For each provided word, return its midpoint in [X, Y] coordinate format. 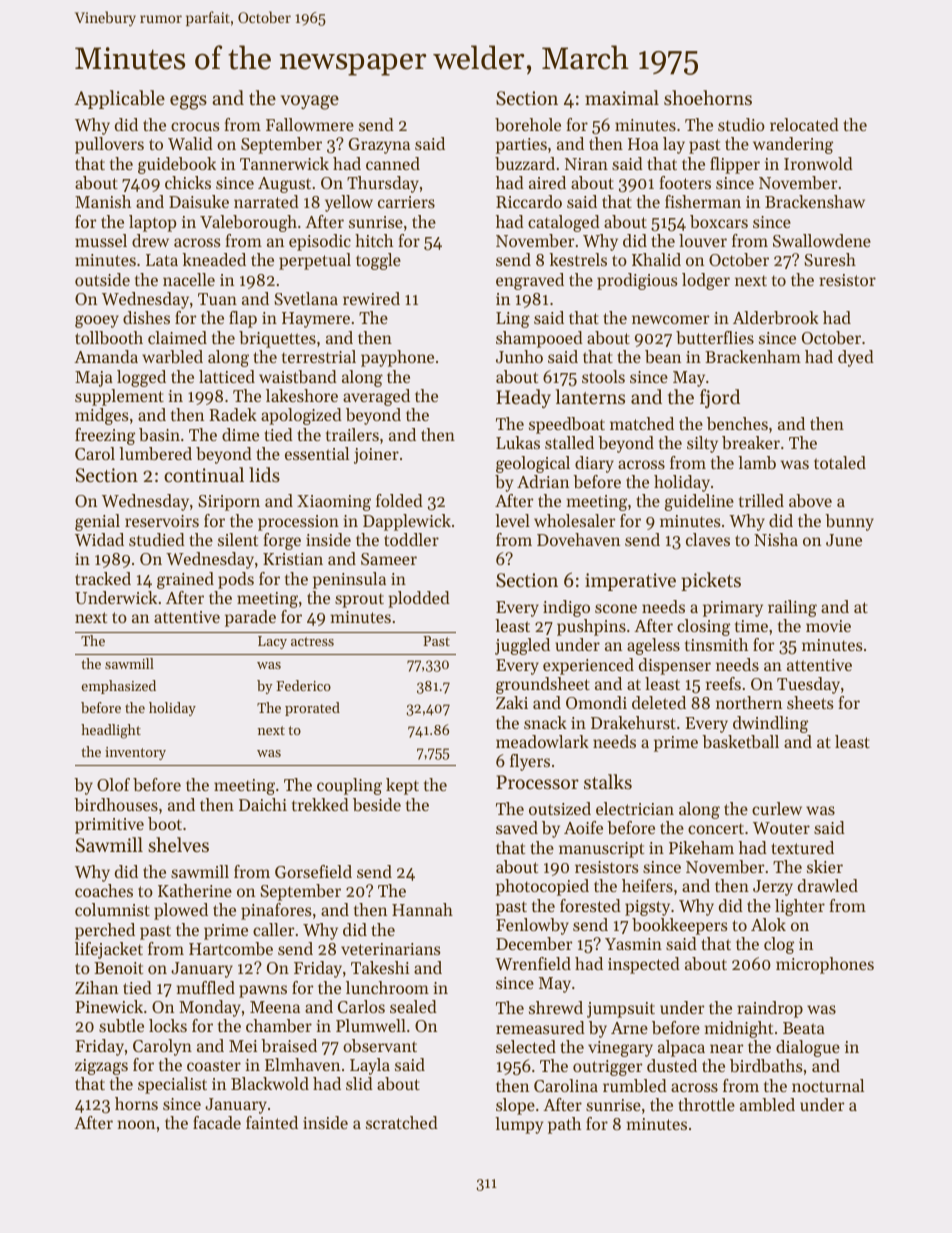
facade [217, 1122]
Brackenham [753, 356]
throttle [706, 1104]
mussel [101, 240]
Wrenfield [533, 963]
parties [521, 146]
